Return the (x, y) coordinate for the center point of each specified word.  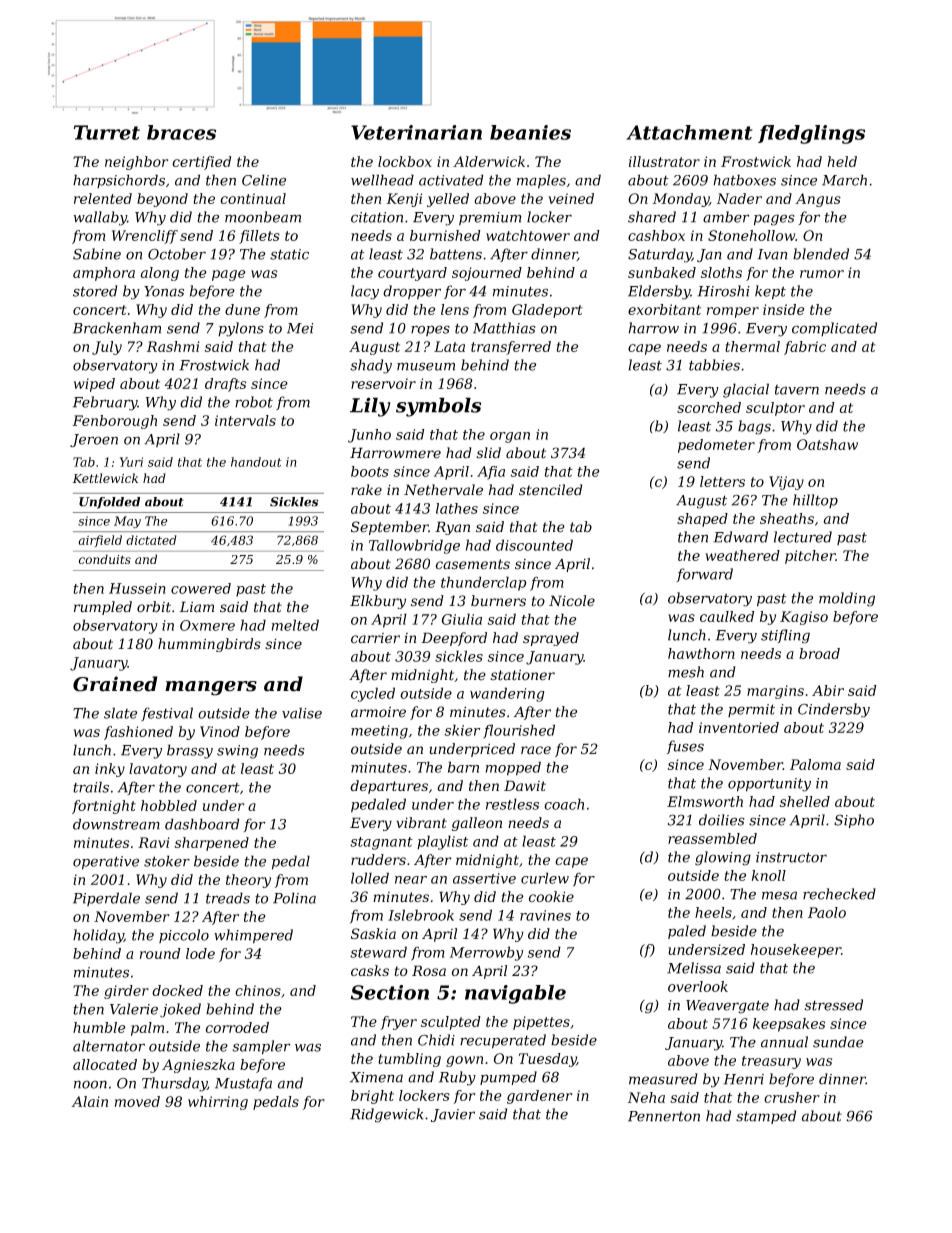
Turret (107, 132)
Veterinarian (416, 132)
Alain (90, 1101)
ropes (430, 330)
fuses (685, 747)
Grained (115, 684)
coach (564, 804)
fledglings (811, 134)
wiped (94, 385)
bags (754, 427)
